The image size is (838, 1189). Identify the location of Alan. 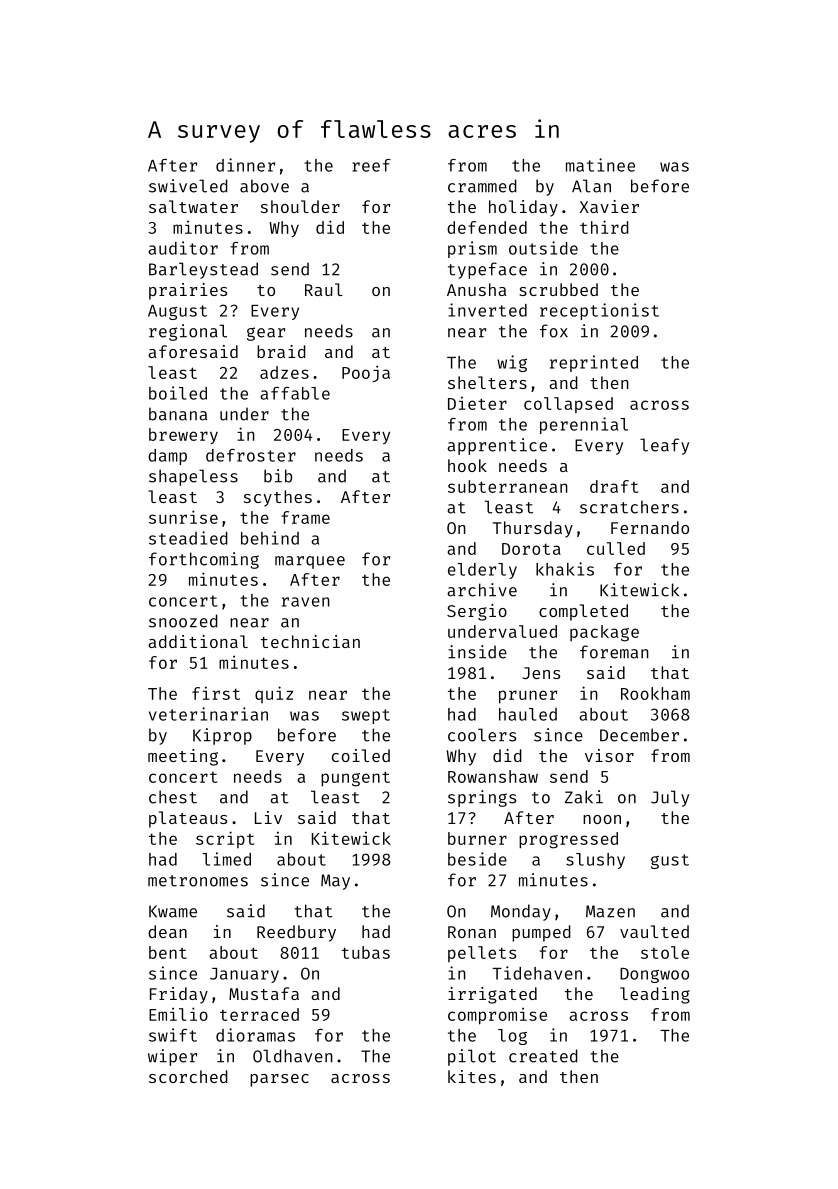
(591, 186).
